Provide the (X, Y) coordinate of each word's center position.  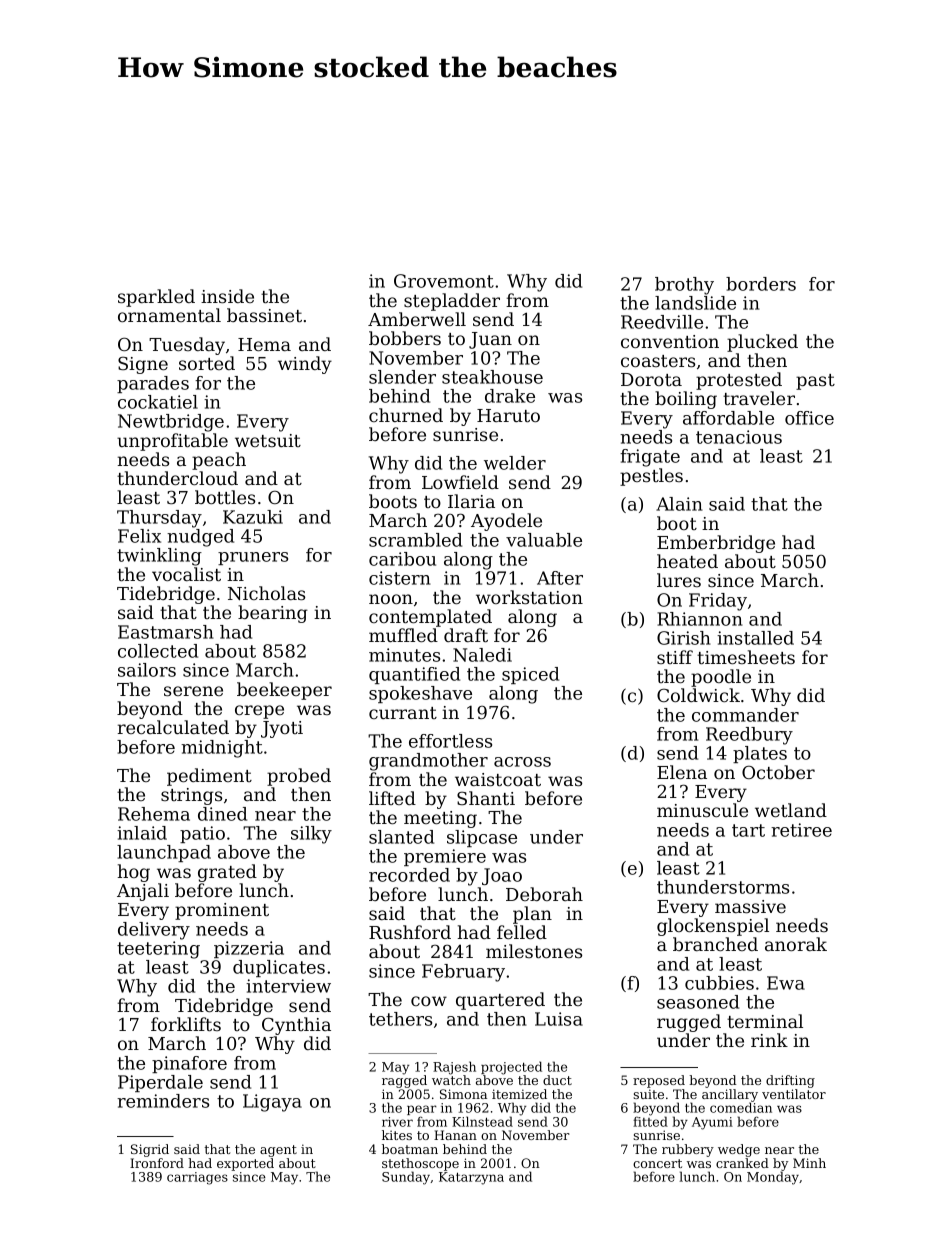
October (778, 772)
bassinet (264, 315)
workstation (529, 597)
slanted (401, 837)
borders (761, 284)
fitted (650, 1121)
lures (679, 580)
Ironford (157, 1163)
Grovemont (444, 281)
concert (657, 1163)
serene (193, 691)
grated (227, 873)
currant (403, 713)
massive (750, 906)
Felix (139, 536)
